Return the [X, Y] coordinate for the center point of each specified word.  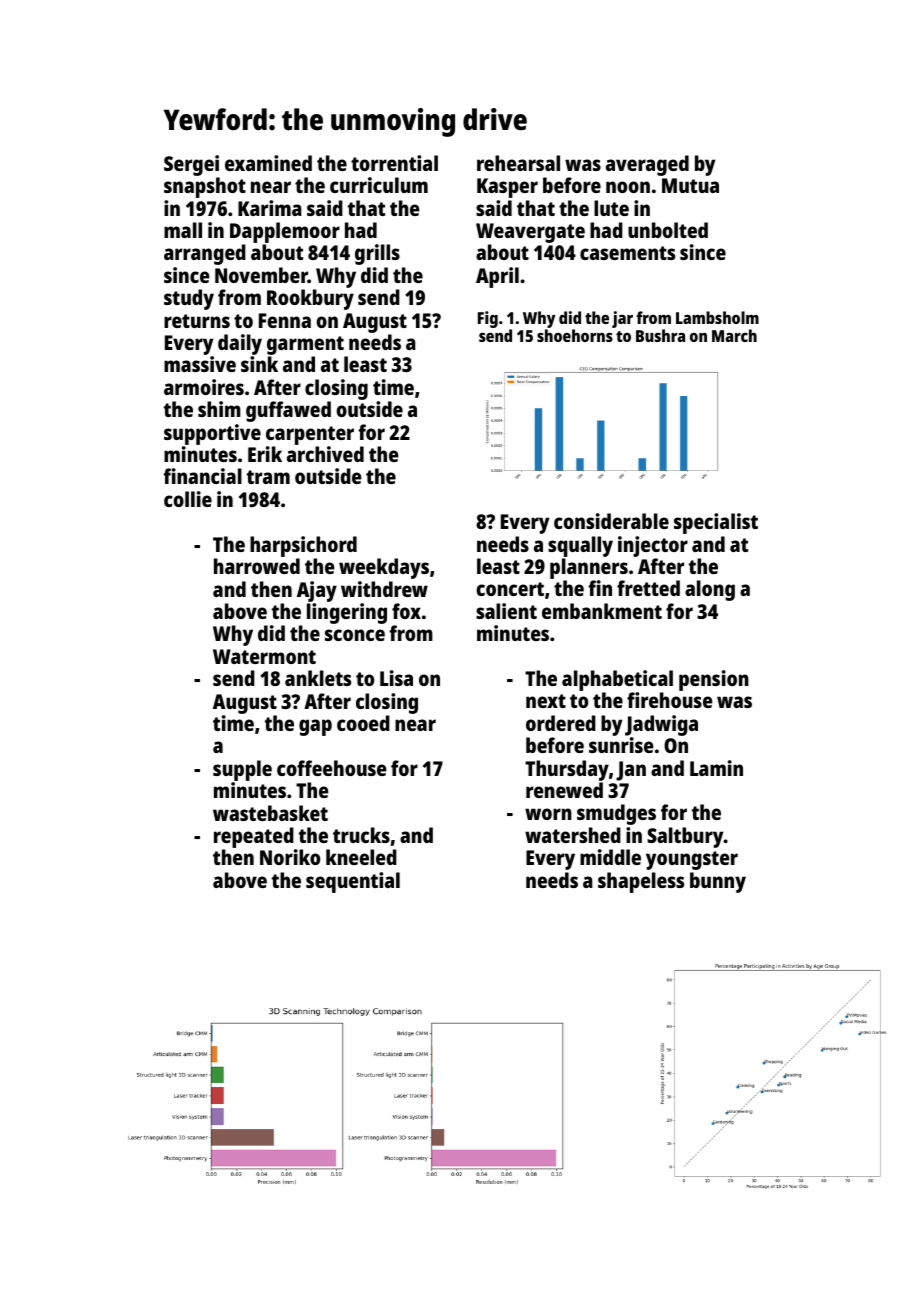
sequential [353, 882]
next [546, 701]
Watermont [264, 656]
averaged [647, 165]
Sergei [191, 165]
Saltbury [685, 837]
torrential [394, 163]
